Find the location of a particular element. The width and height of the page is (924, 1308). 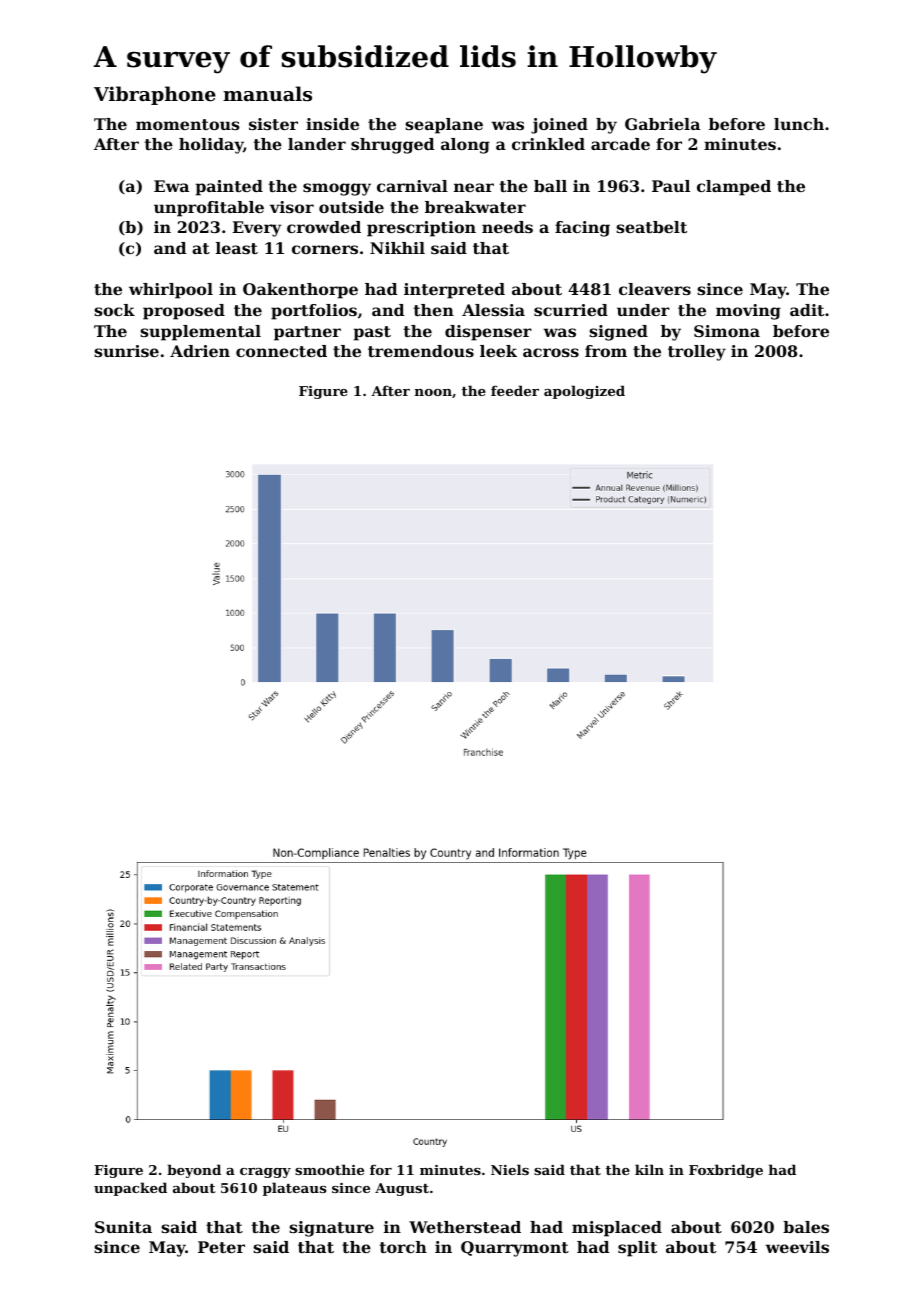

noon is located at coordinates (433, 392).
